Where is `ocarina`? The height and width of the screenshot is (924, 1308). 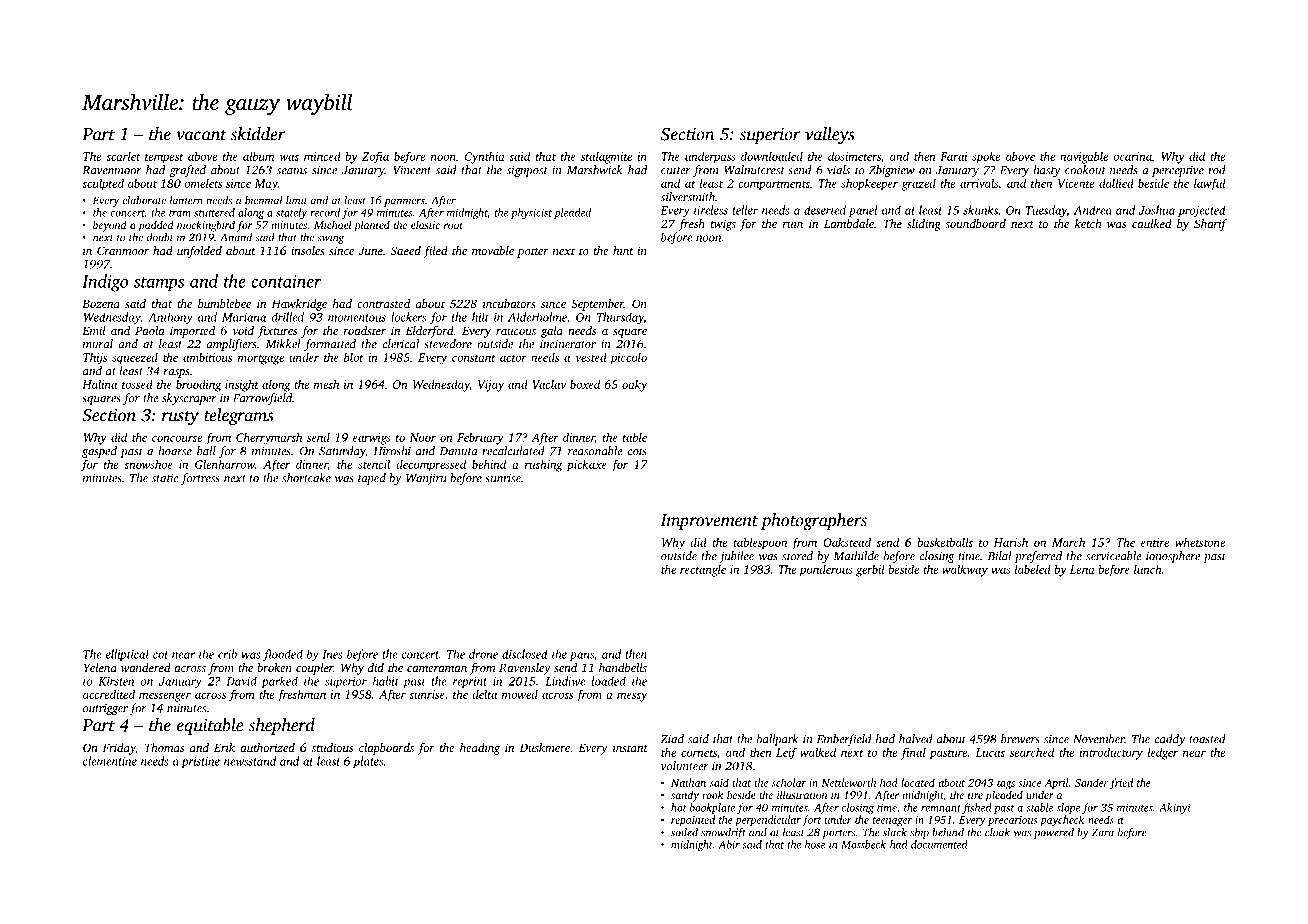
ocarina is located at coordinates (1132, 156).
